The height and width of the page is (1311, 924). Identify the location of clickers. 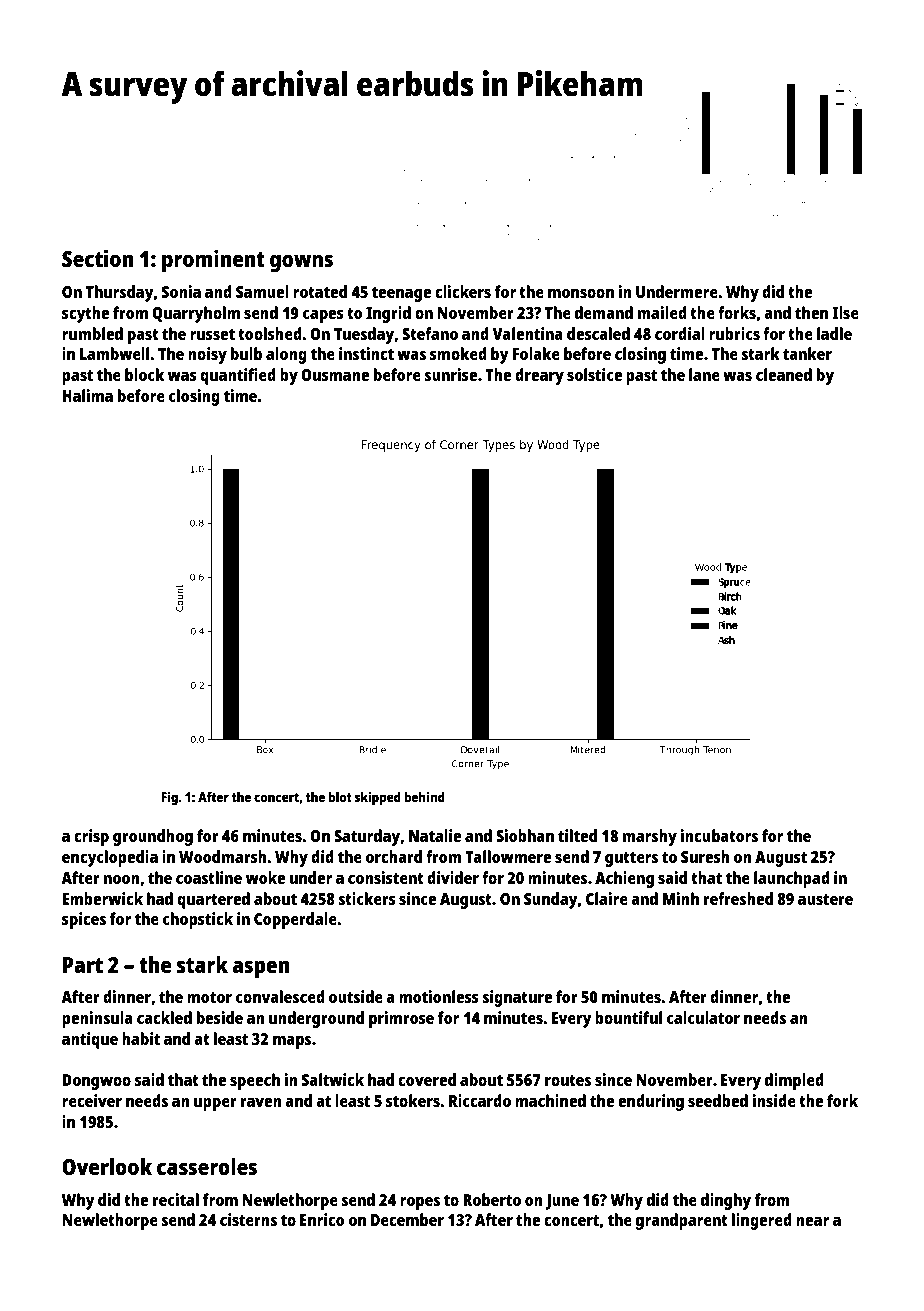
(463, 291).
